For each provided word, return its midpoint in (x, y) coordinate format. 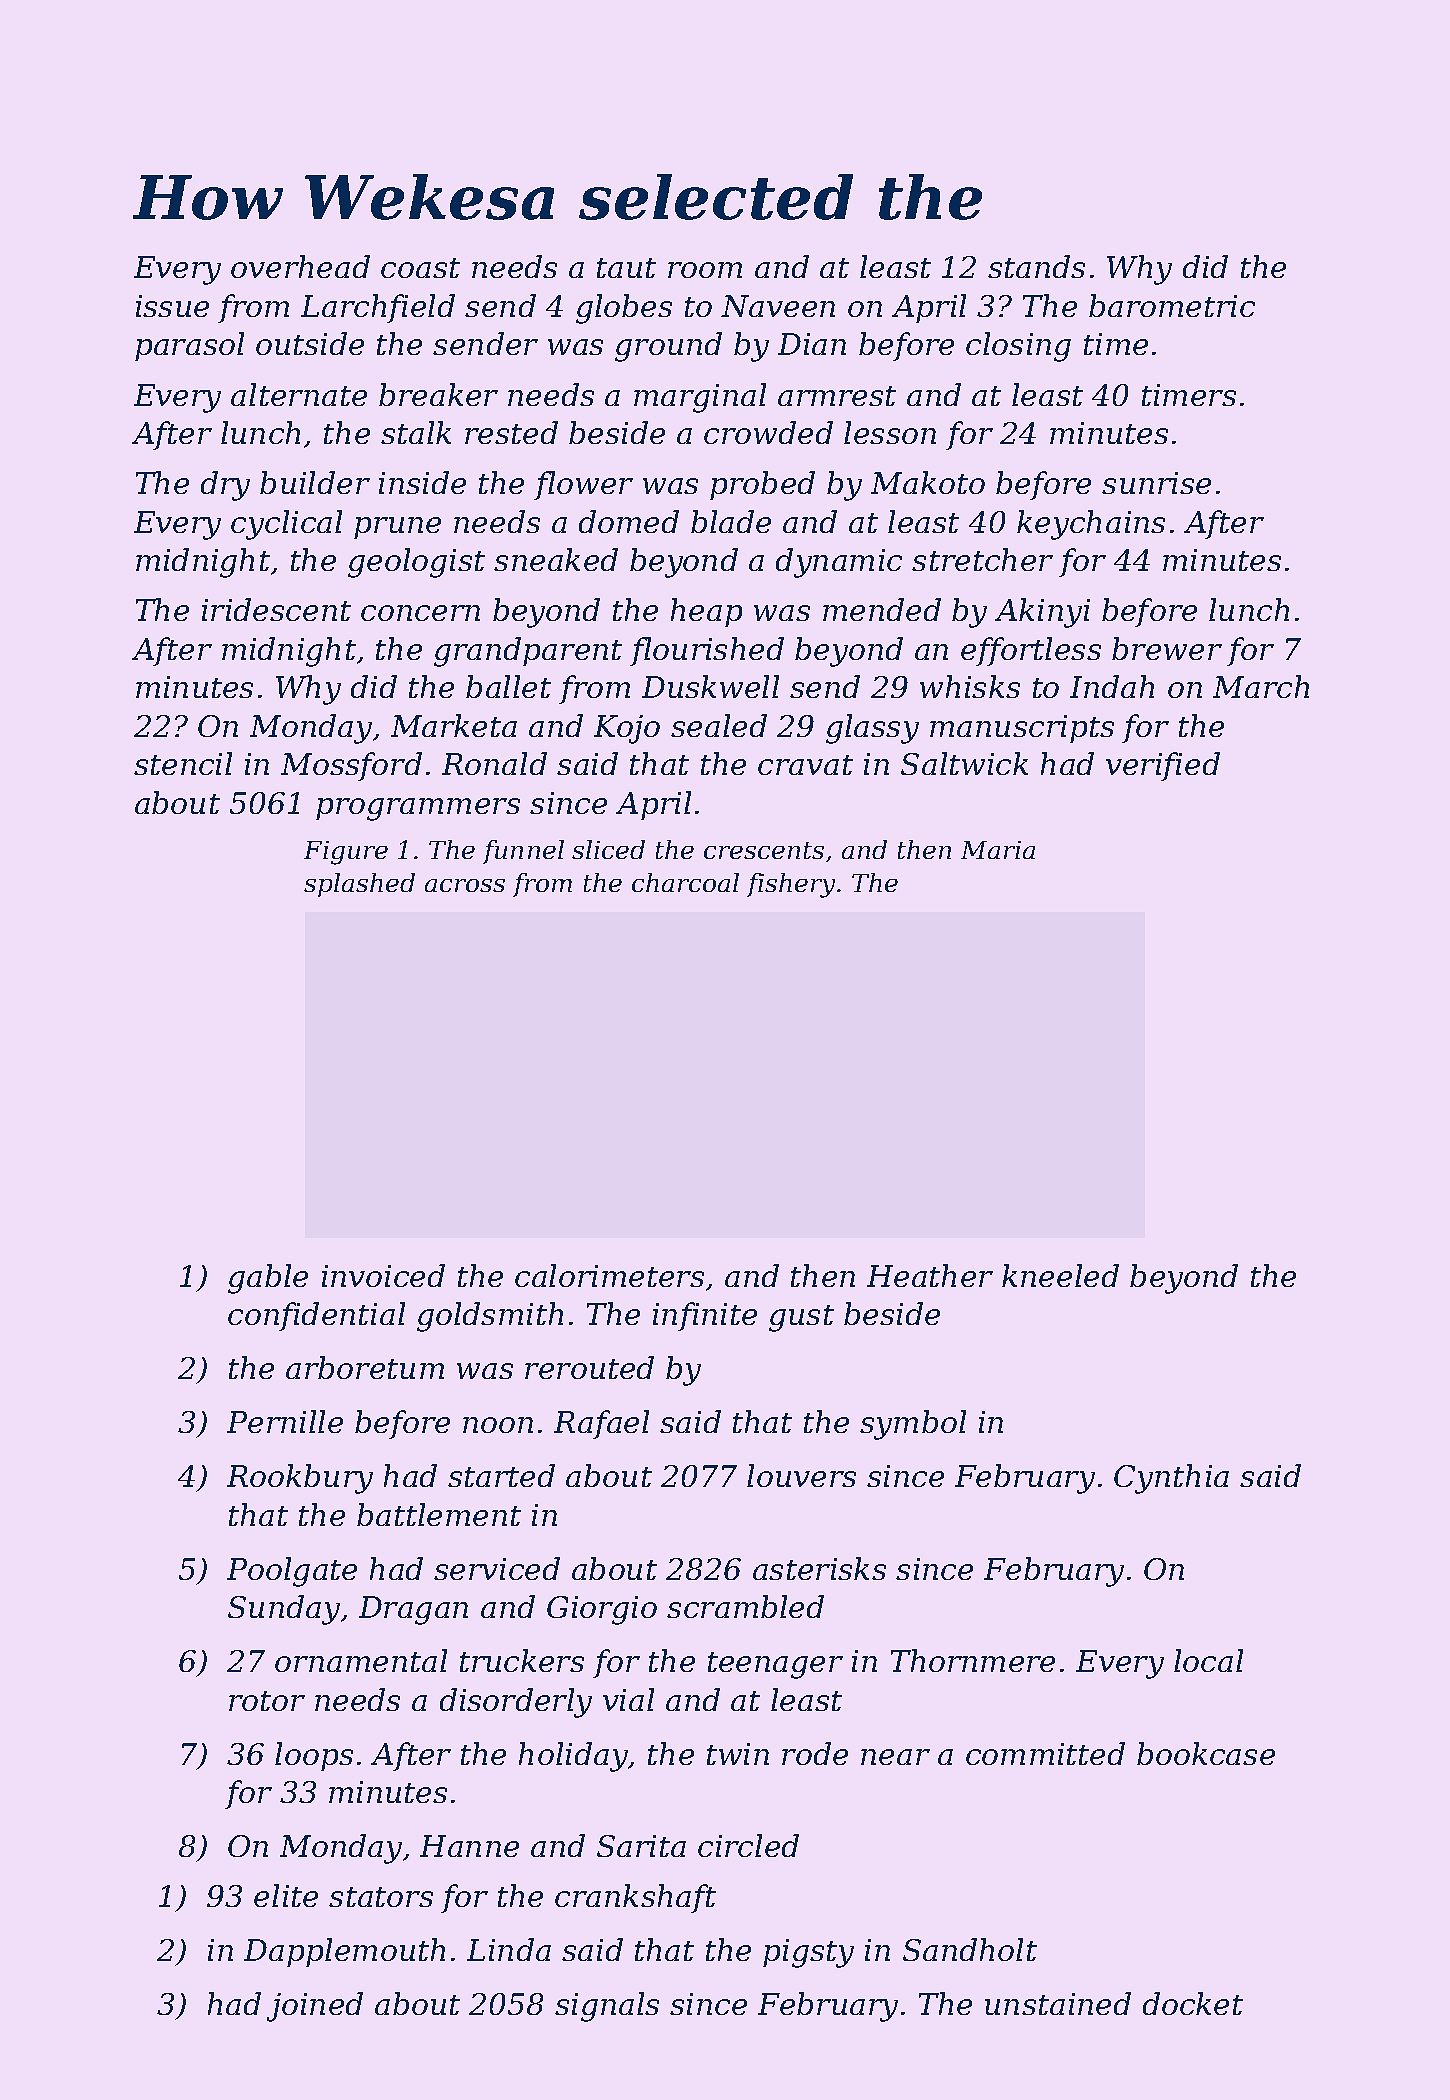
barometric (1172, 305)
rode (815, 1753)
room (705, 270)
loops (314, 1756)
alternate (299, 394)
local (1208, 1660)
